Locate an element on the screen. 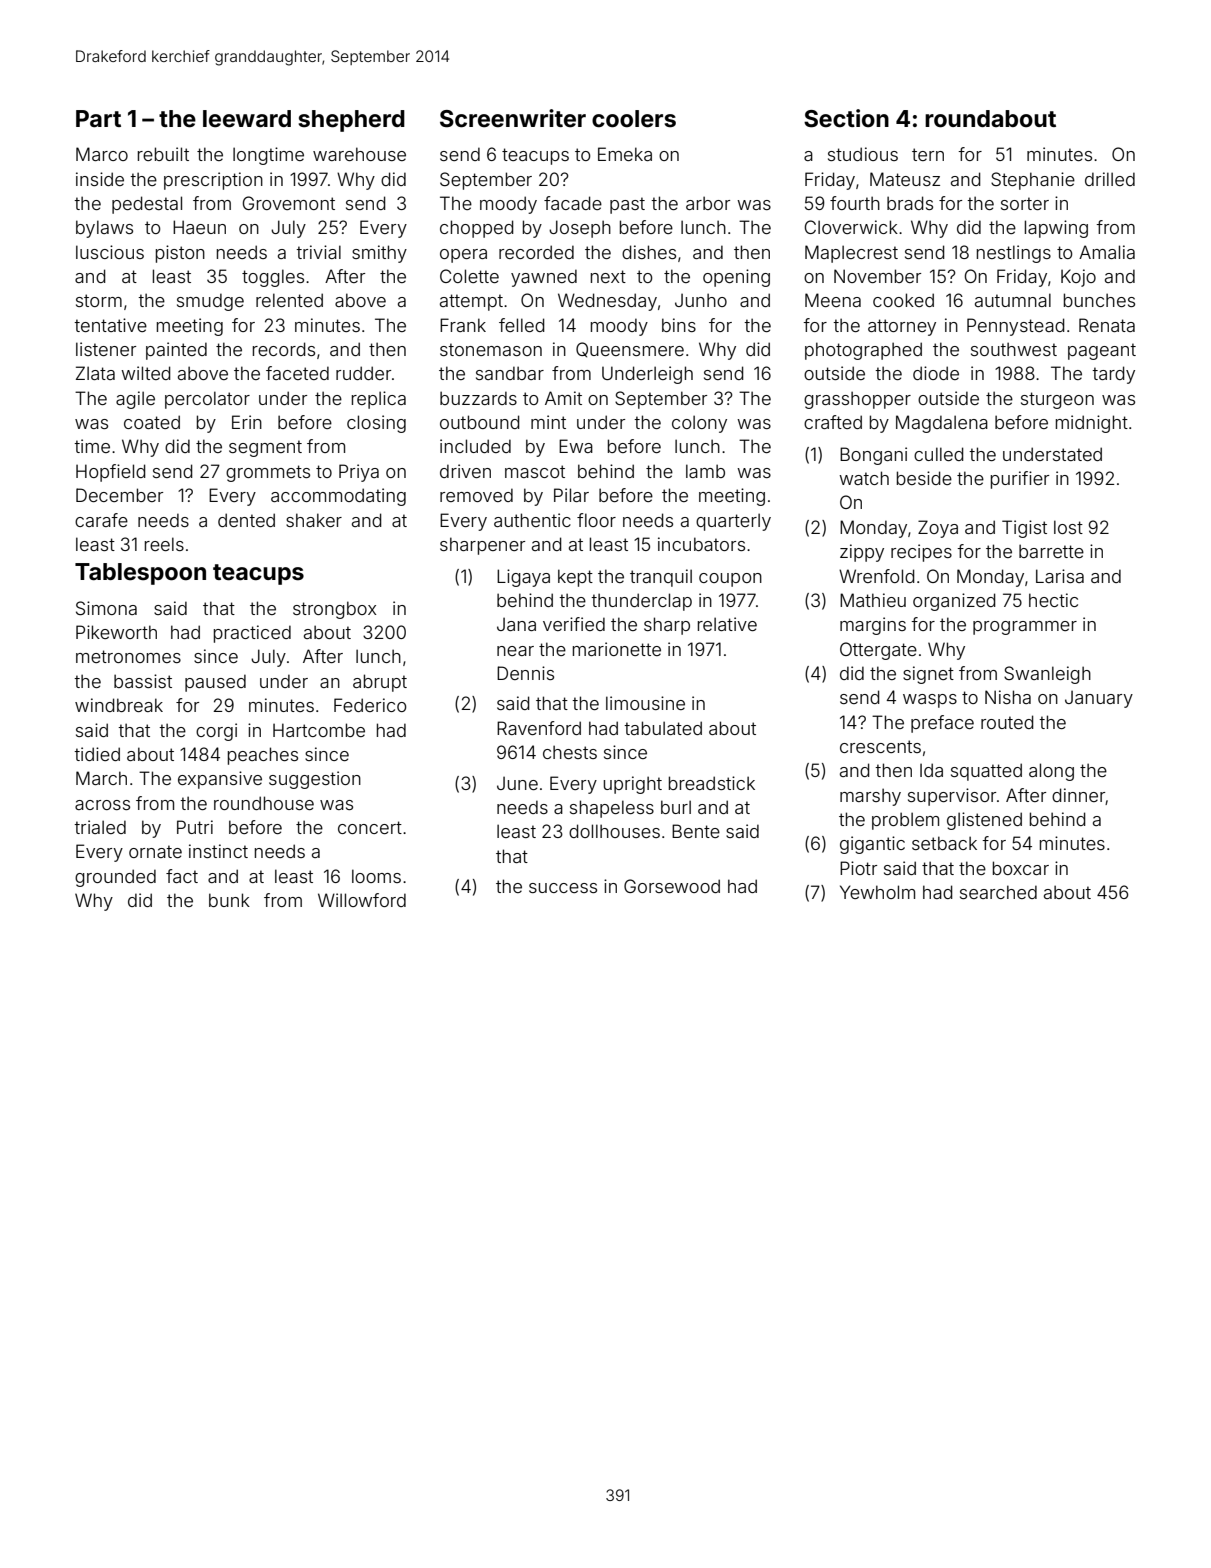  removed is located at coordinates (476, 495).
